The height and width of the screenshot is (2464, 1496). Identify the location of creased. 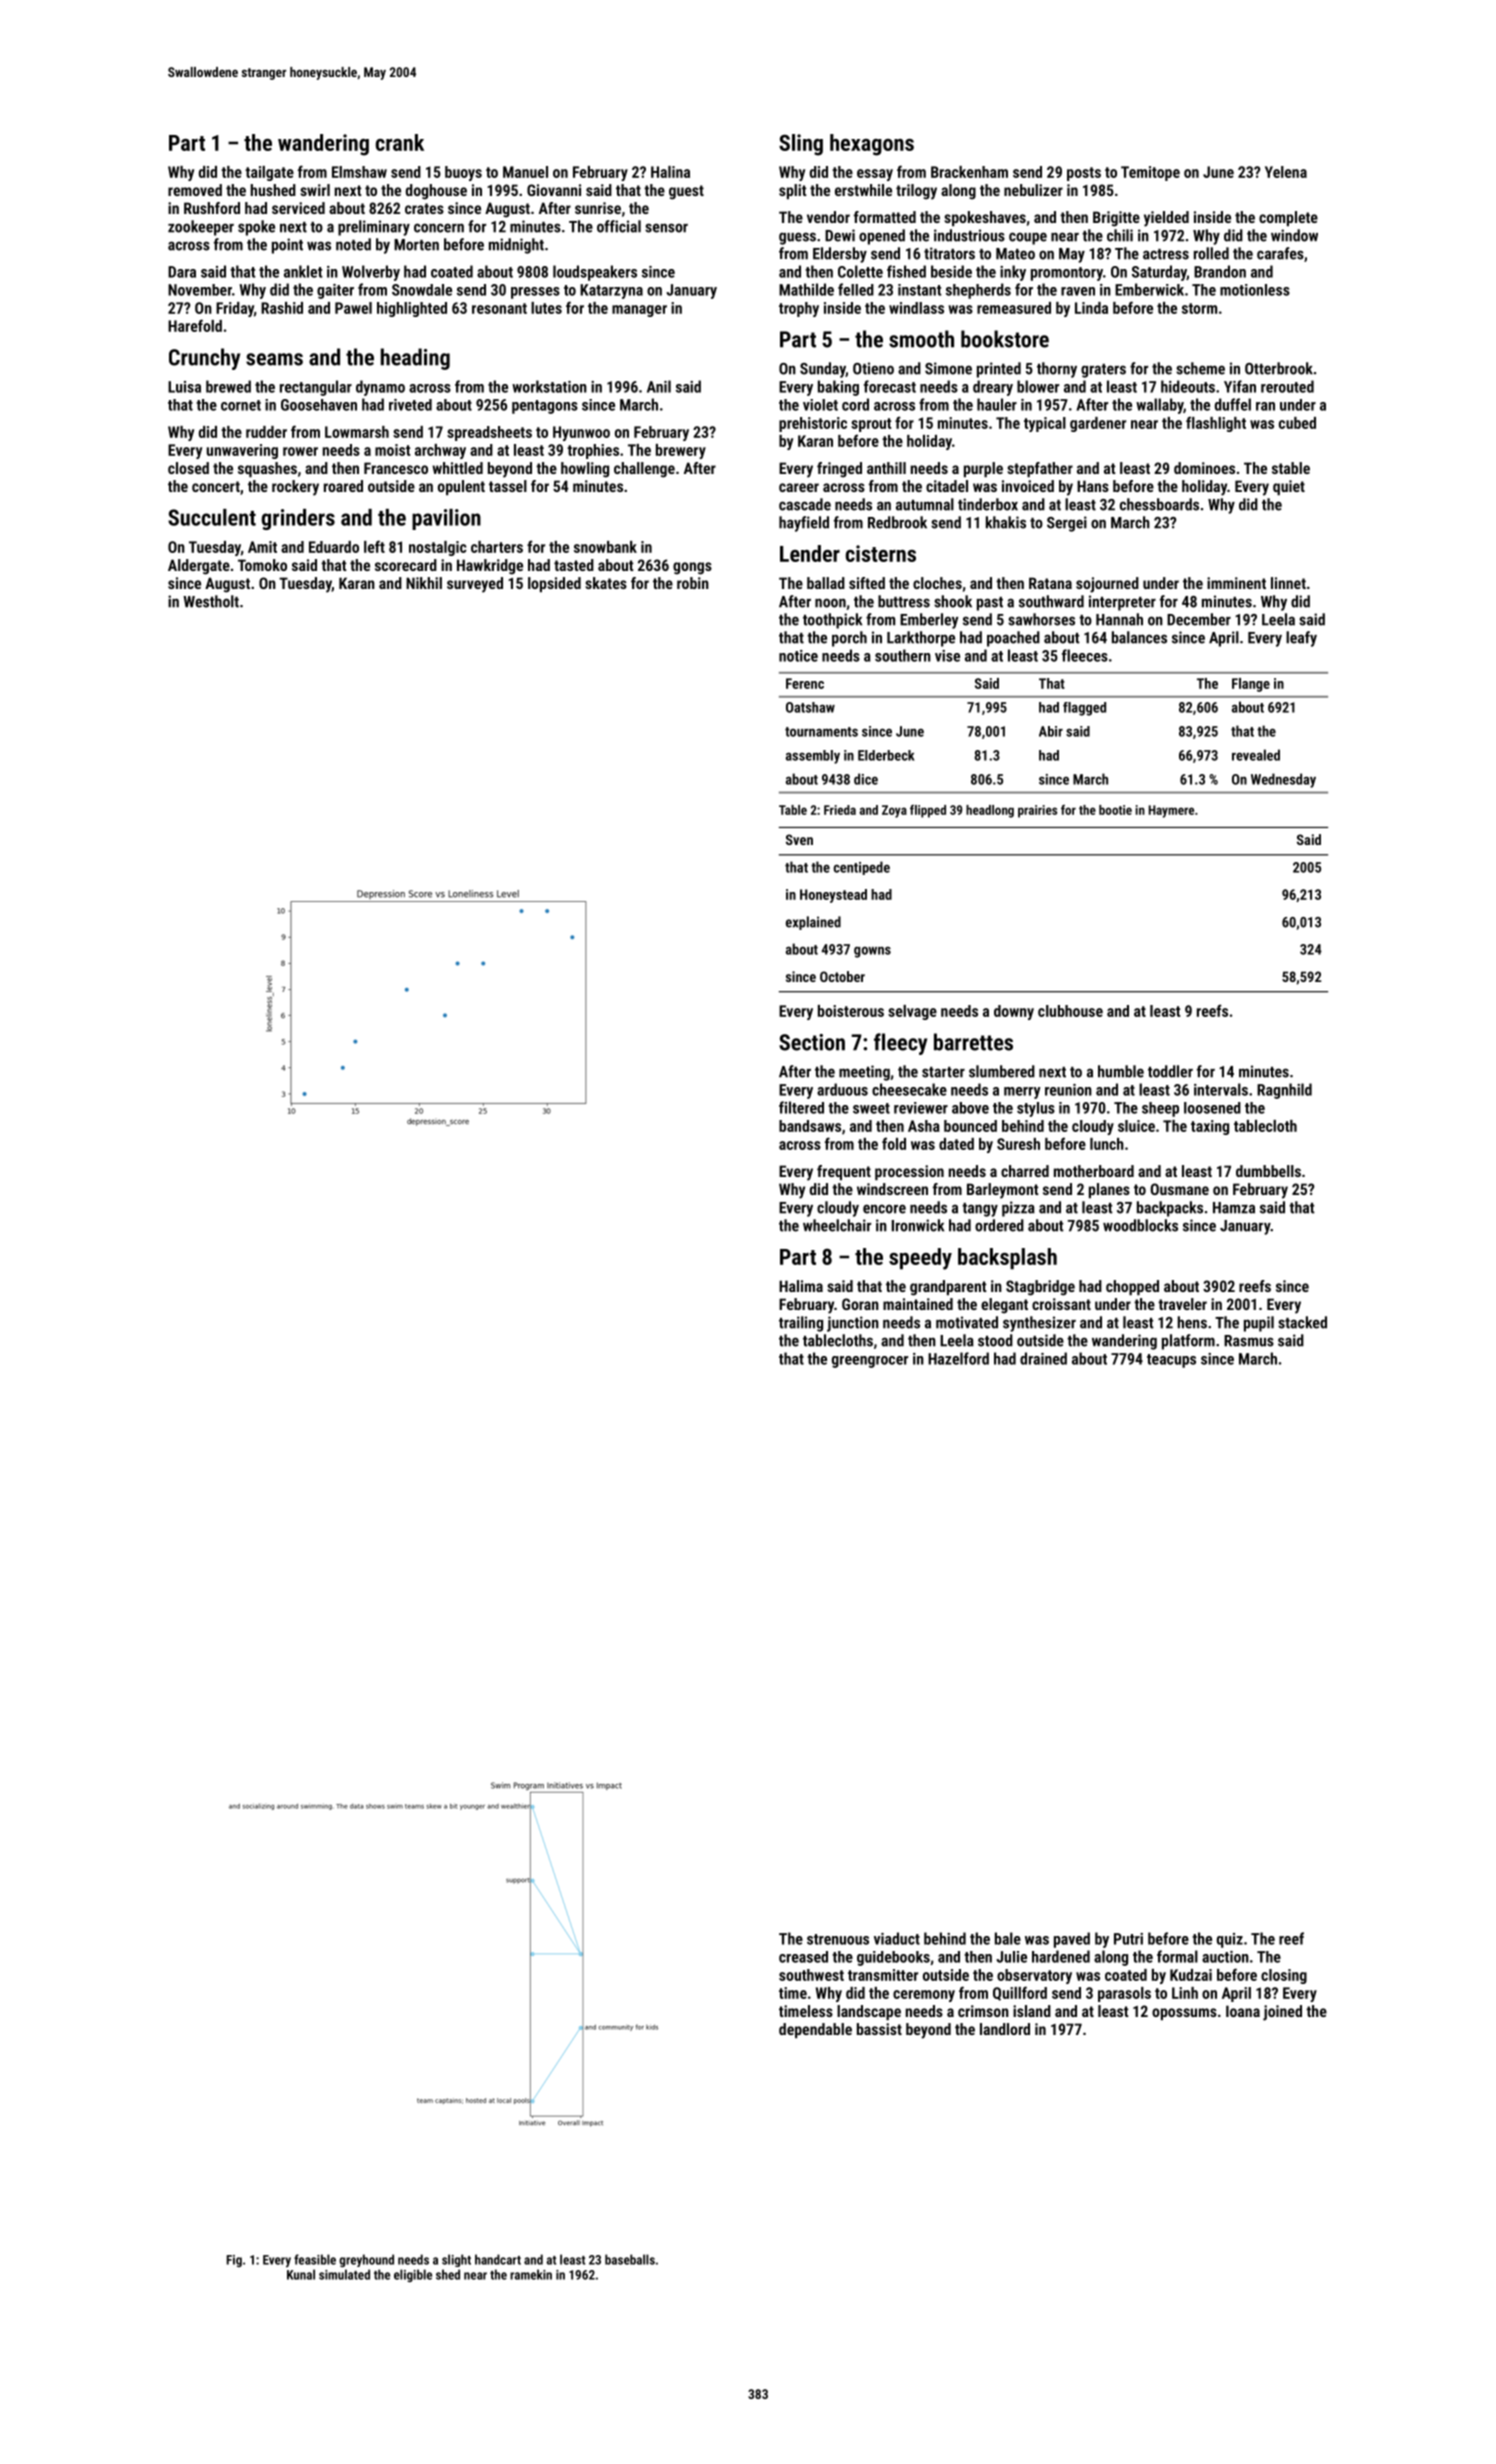
(803, 1957).
